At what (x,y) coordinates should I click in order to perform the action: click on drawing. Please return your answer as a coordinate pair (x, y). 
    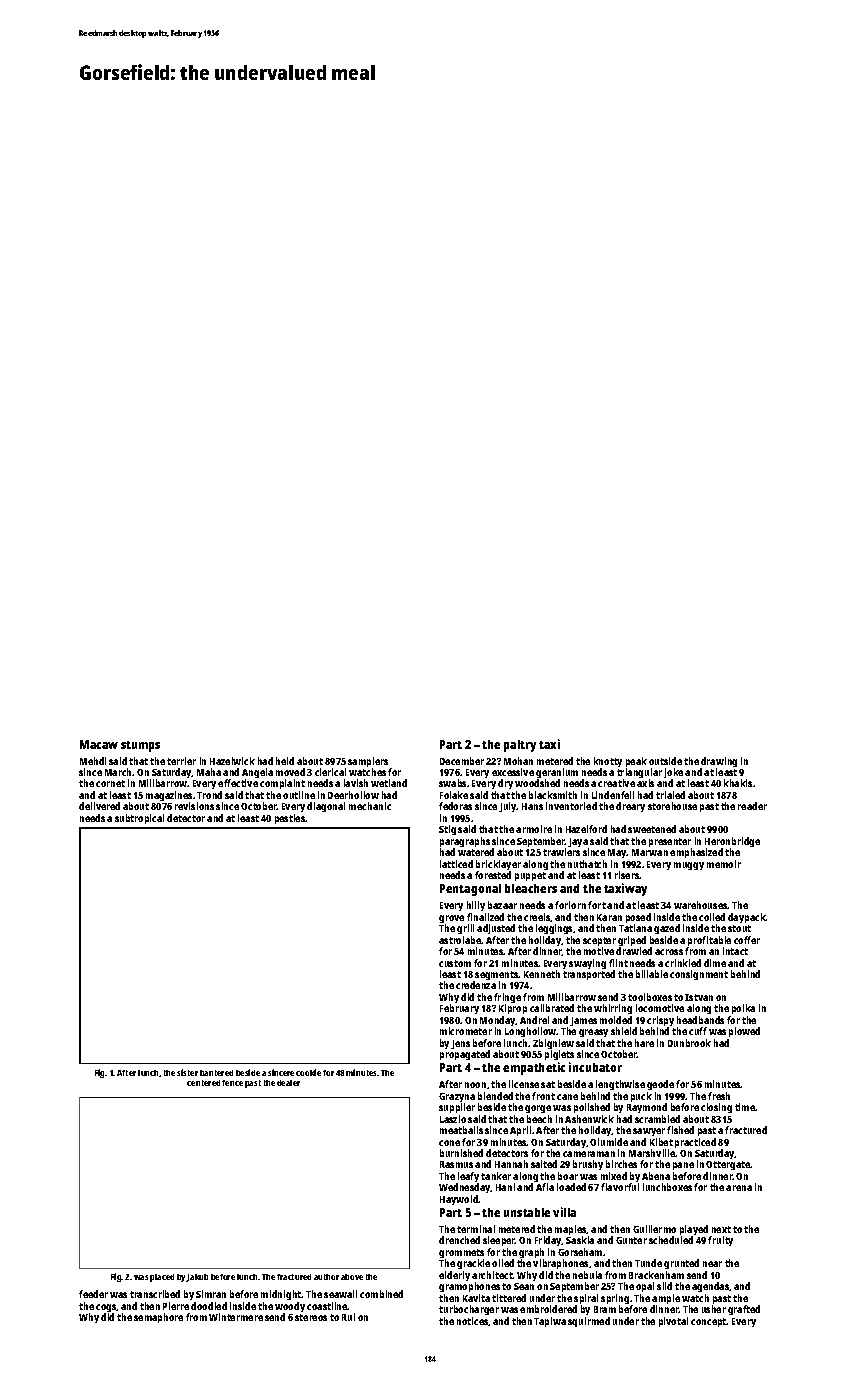
    Looking at the image, I should click on (719, 762).
